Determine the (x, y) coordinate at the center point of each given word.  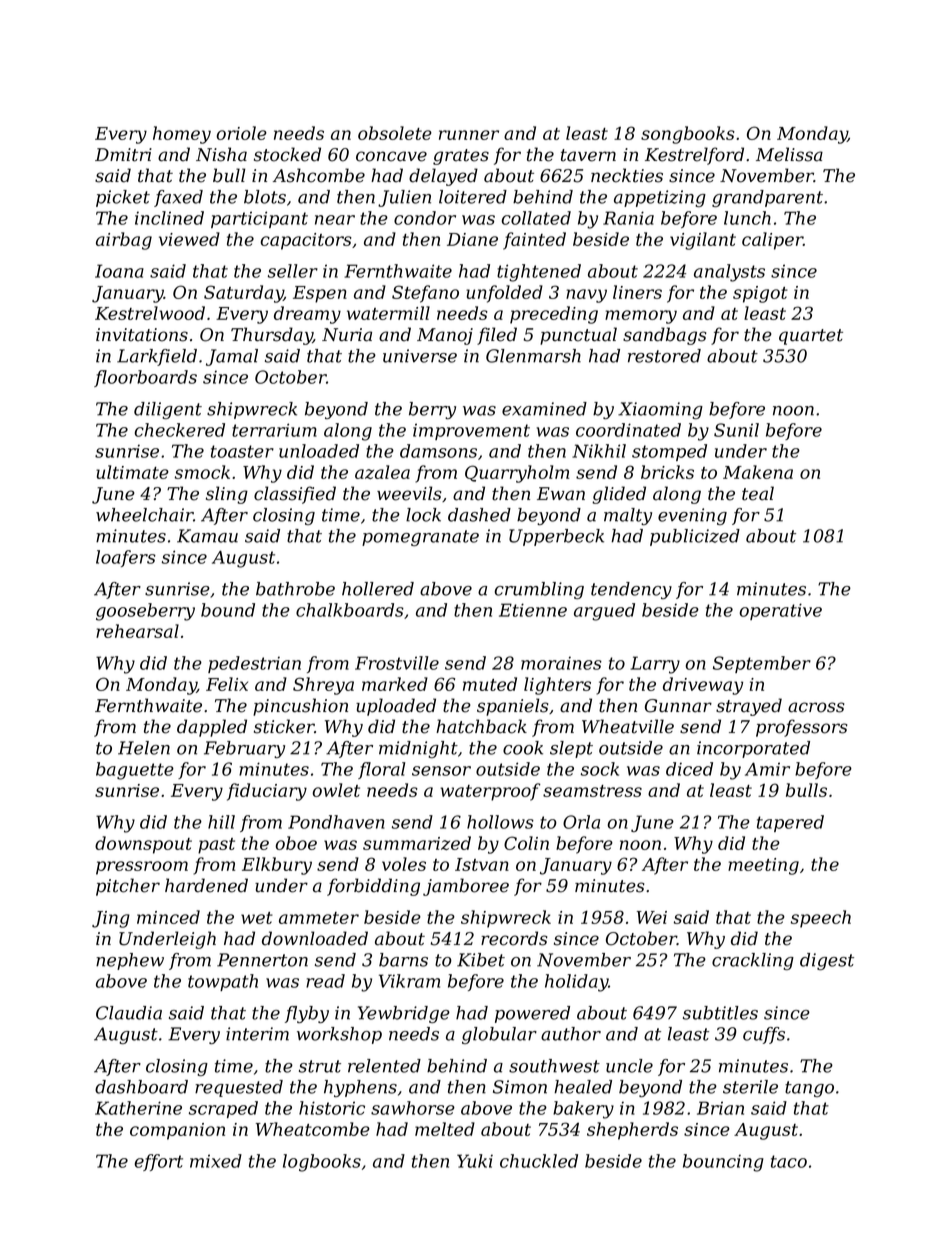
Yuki (475, 1161)
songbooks (688, 135)
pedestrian (254, 664)
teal (758, 493)
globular (499, 1035)
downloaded (315, 938)
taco (789, 1161)
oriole (242, 133)
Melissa (789, 154)
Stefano (425, 294)
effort (159, 1162)
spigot (760, 294)
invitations (142, 335)
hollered (378, 589)
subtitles (720, 1013)
